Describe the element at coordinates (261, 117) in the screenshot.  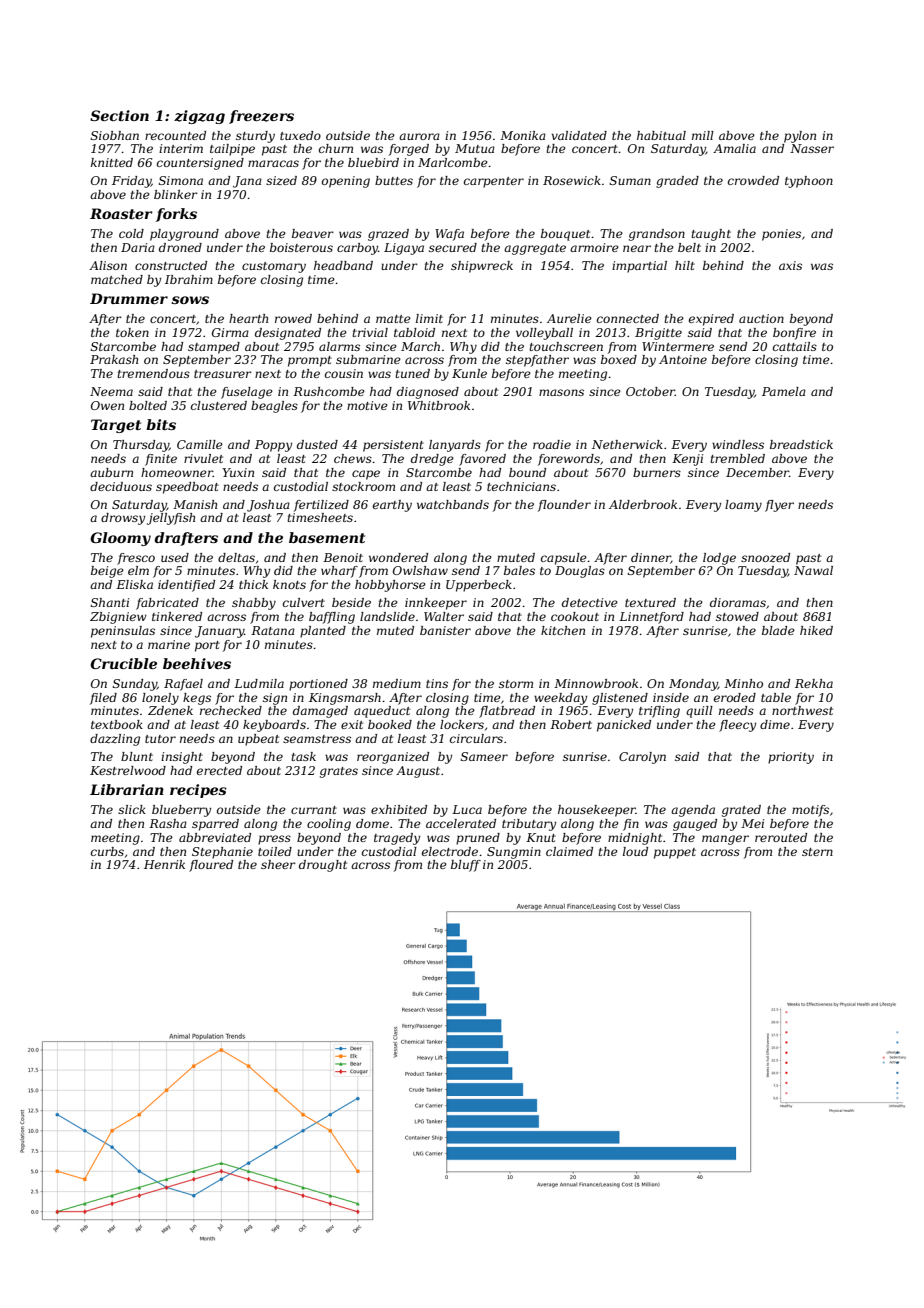
I see `freezers` at that location.
